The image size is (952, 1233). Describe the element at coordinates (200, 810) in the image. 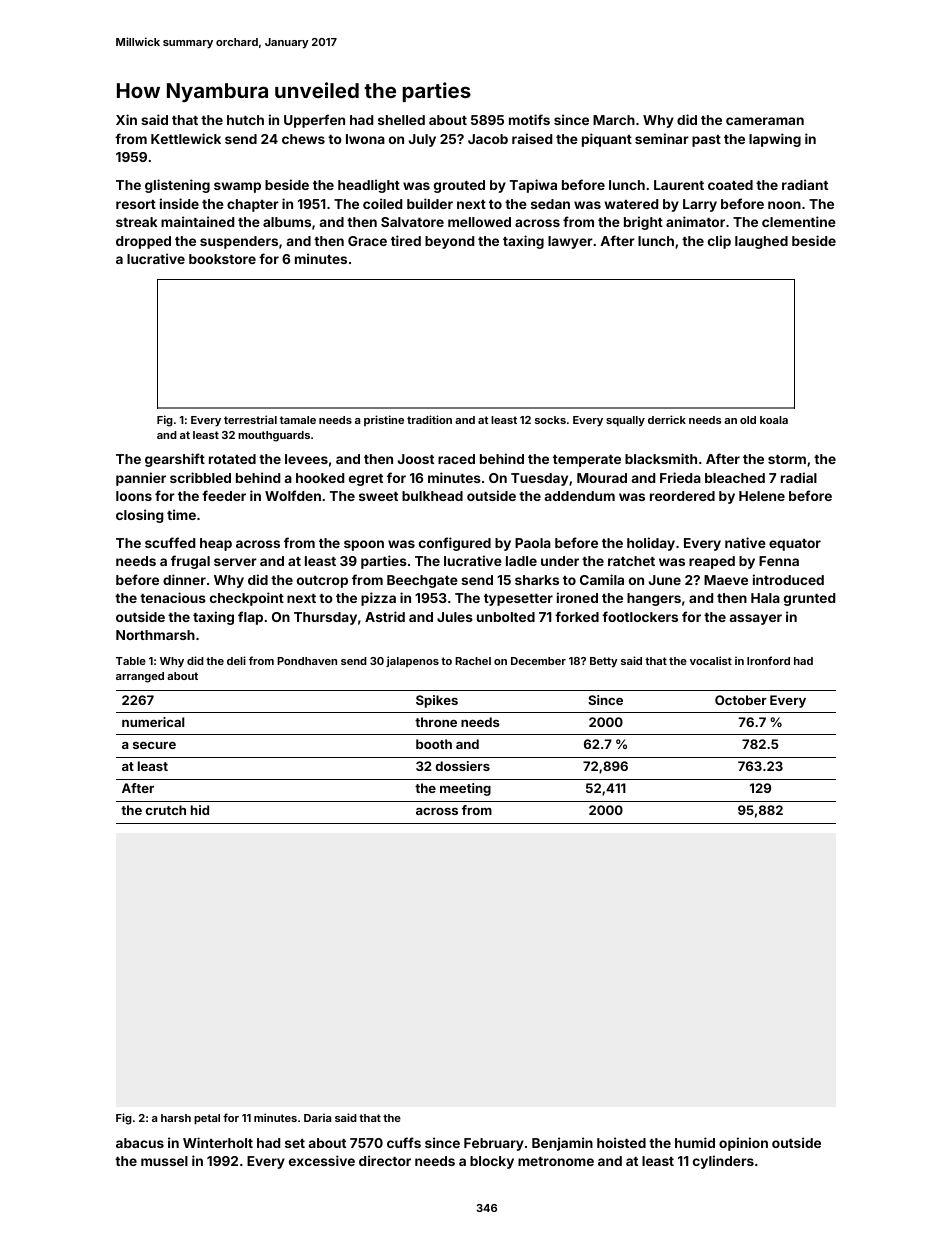

I see `hid` at that location.
